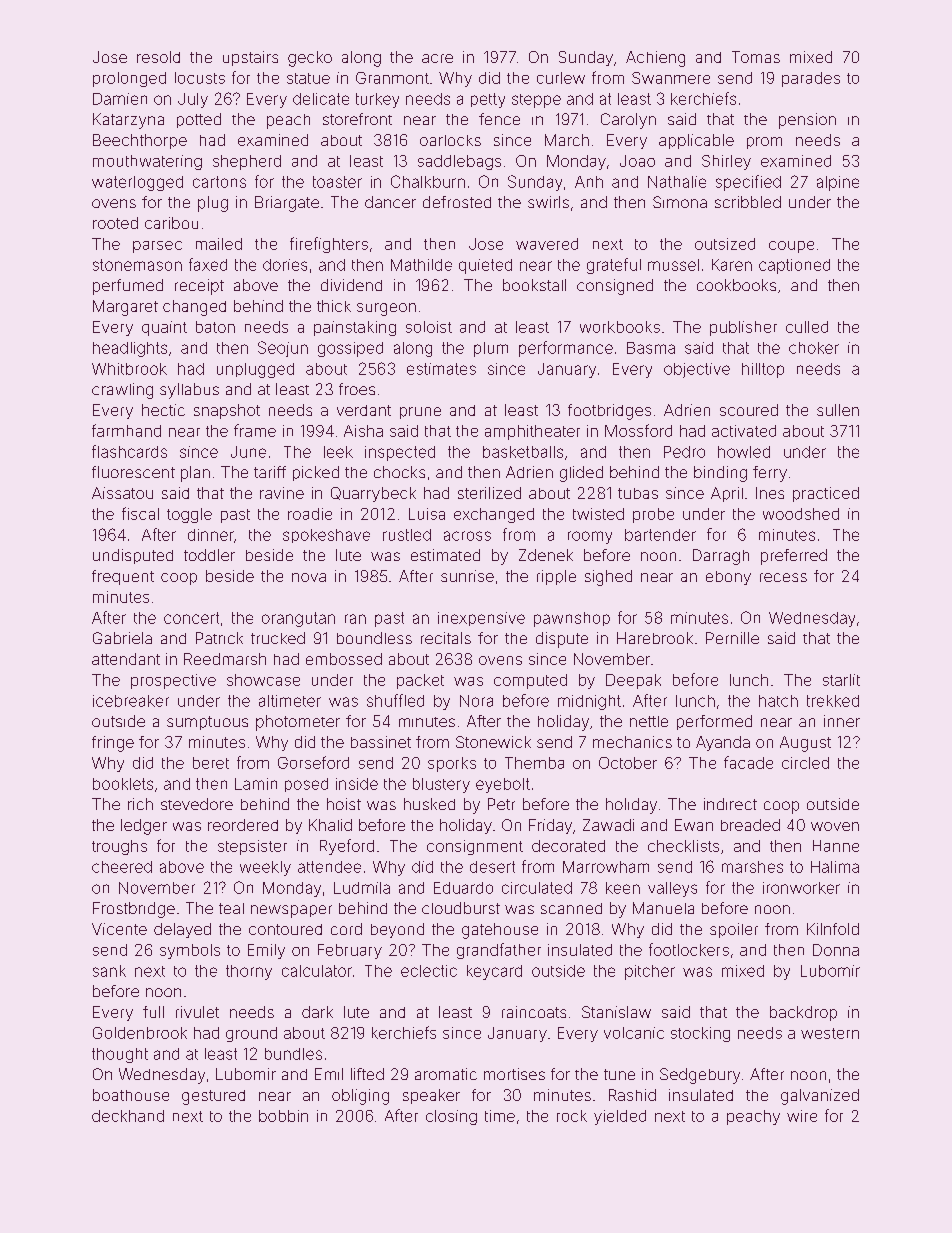 The width and height of the image is (952, 1233). Describe the element at coordinates (628, 763) in the image. I see `October` at that location.
